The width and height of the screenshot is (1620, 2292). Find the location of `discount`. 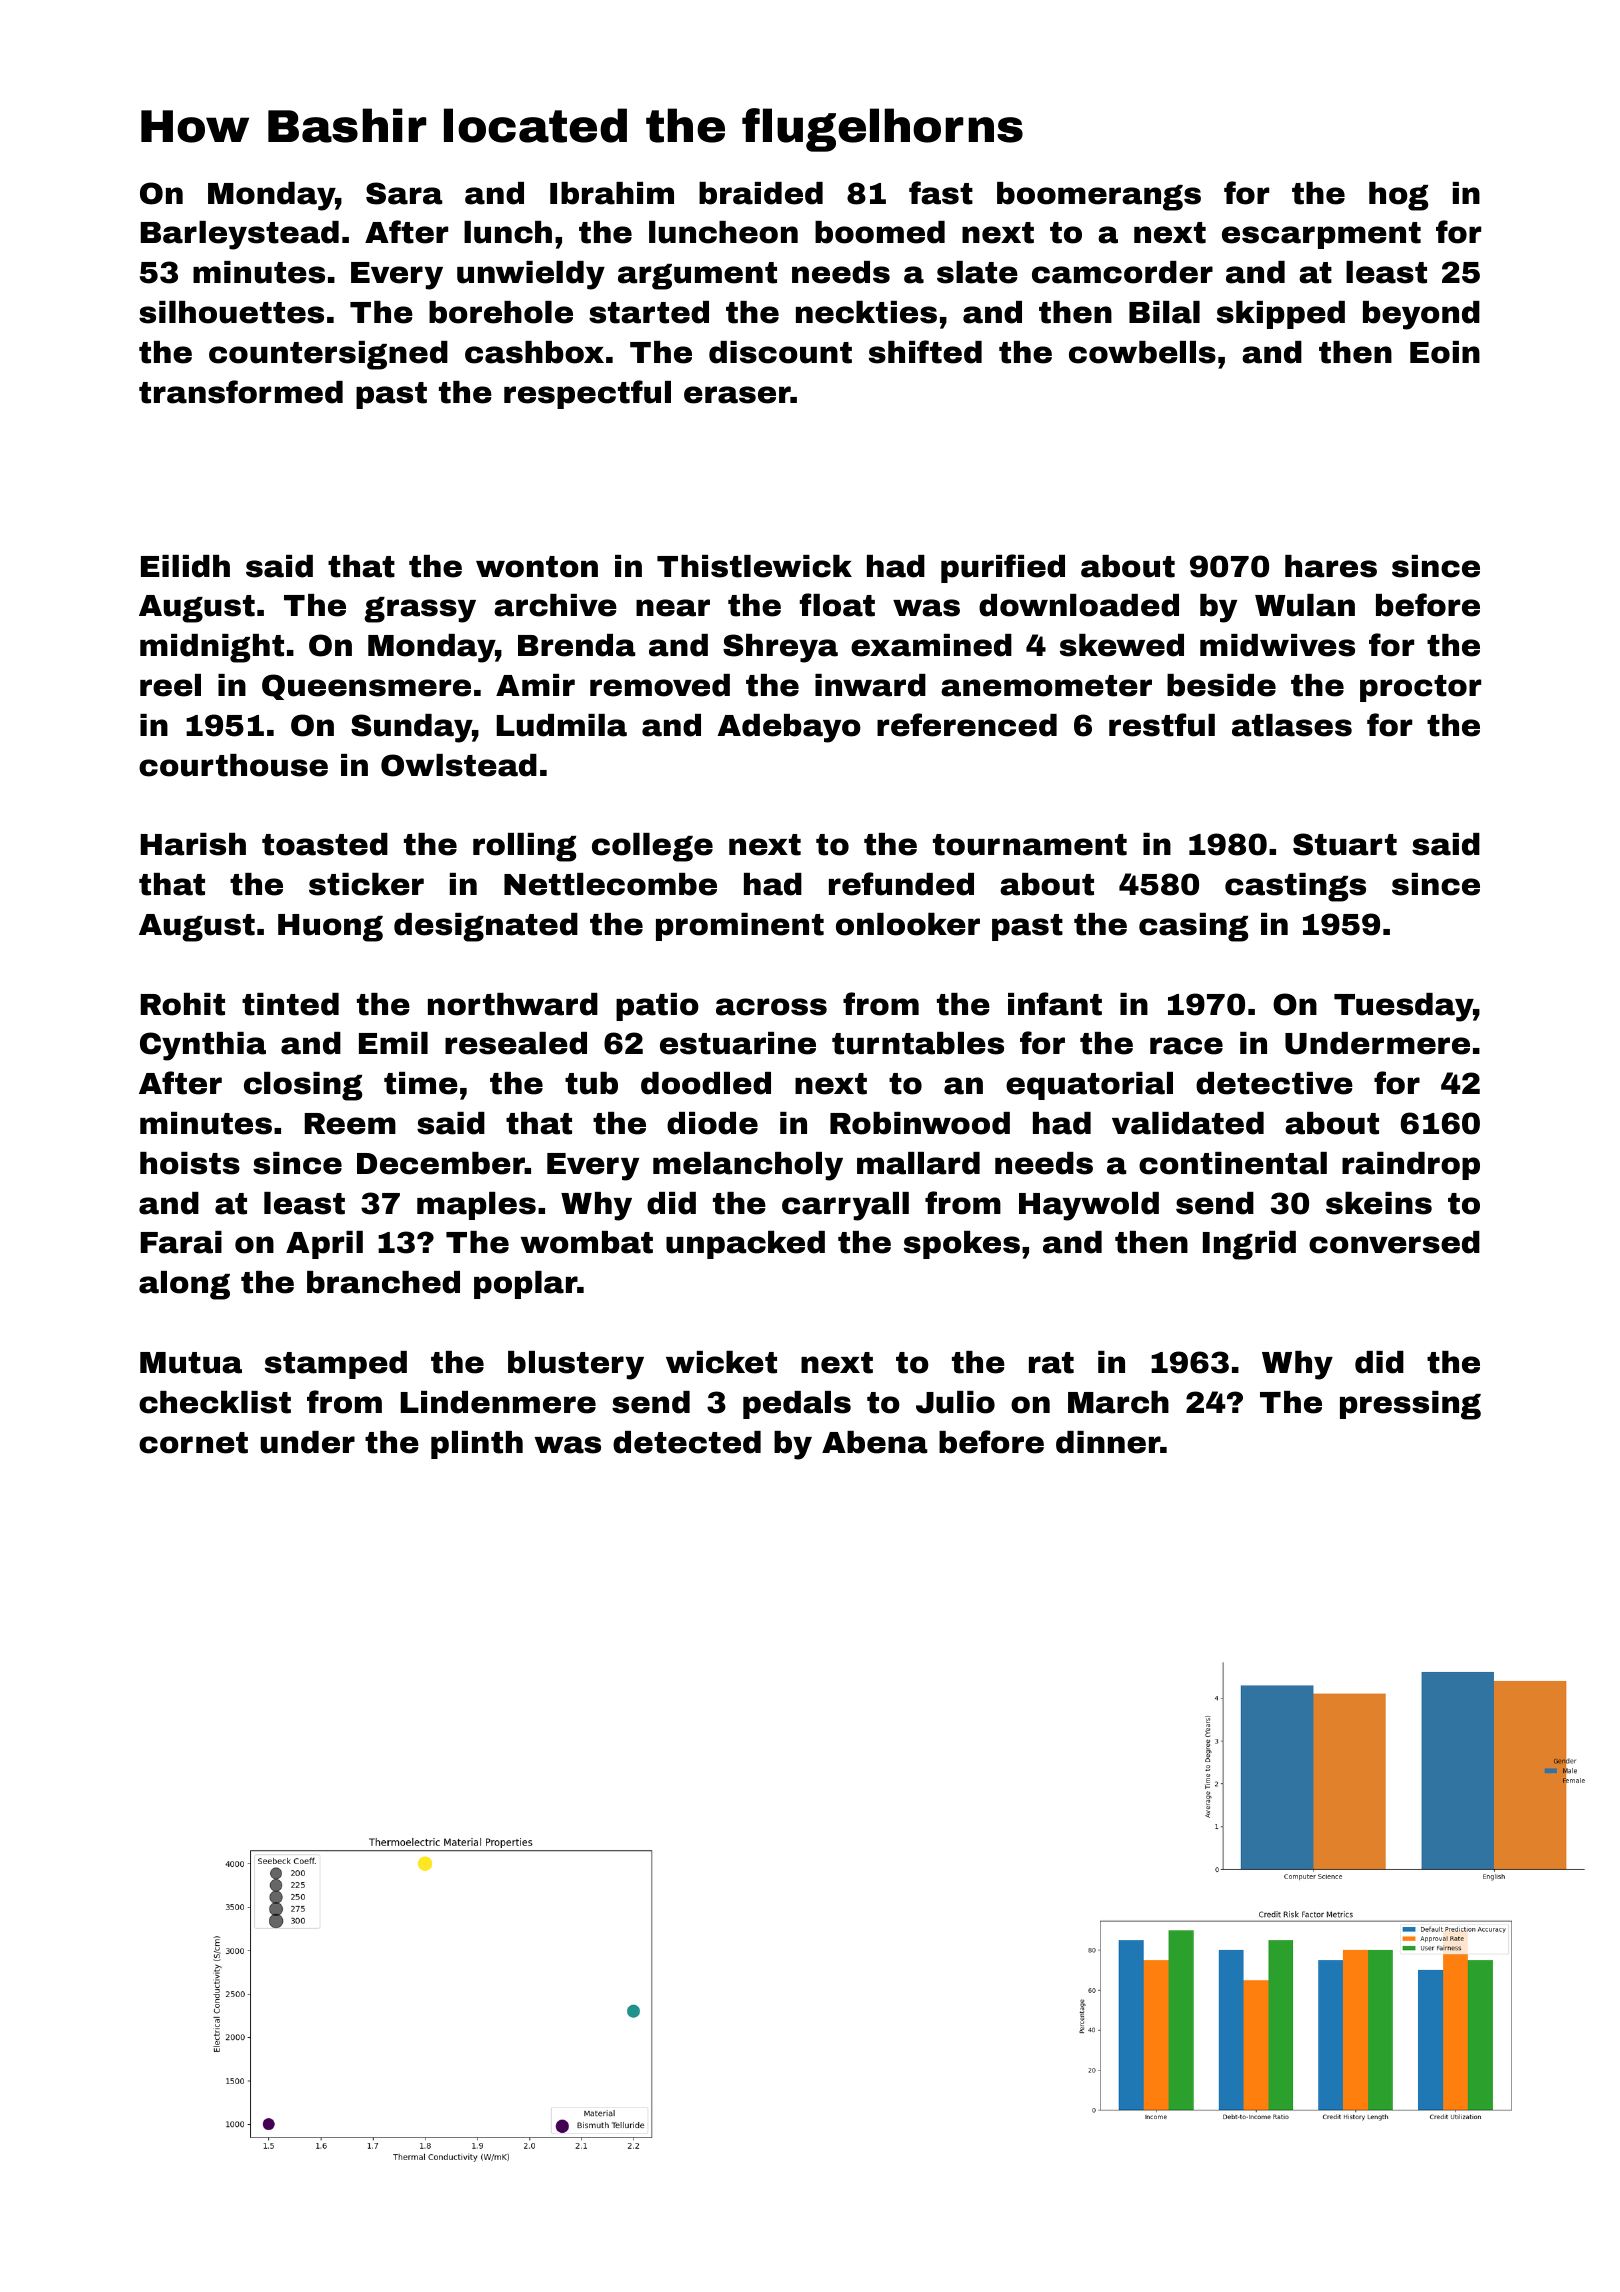

discount is located at coordinates (780, 352).
